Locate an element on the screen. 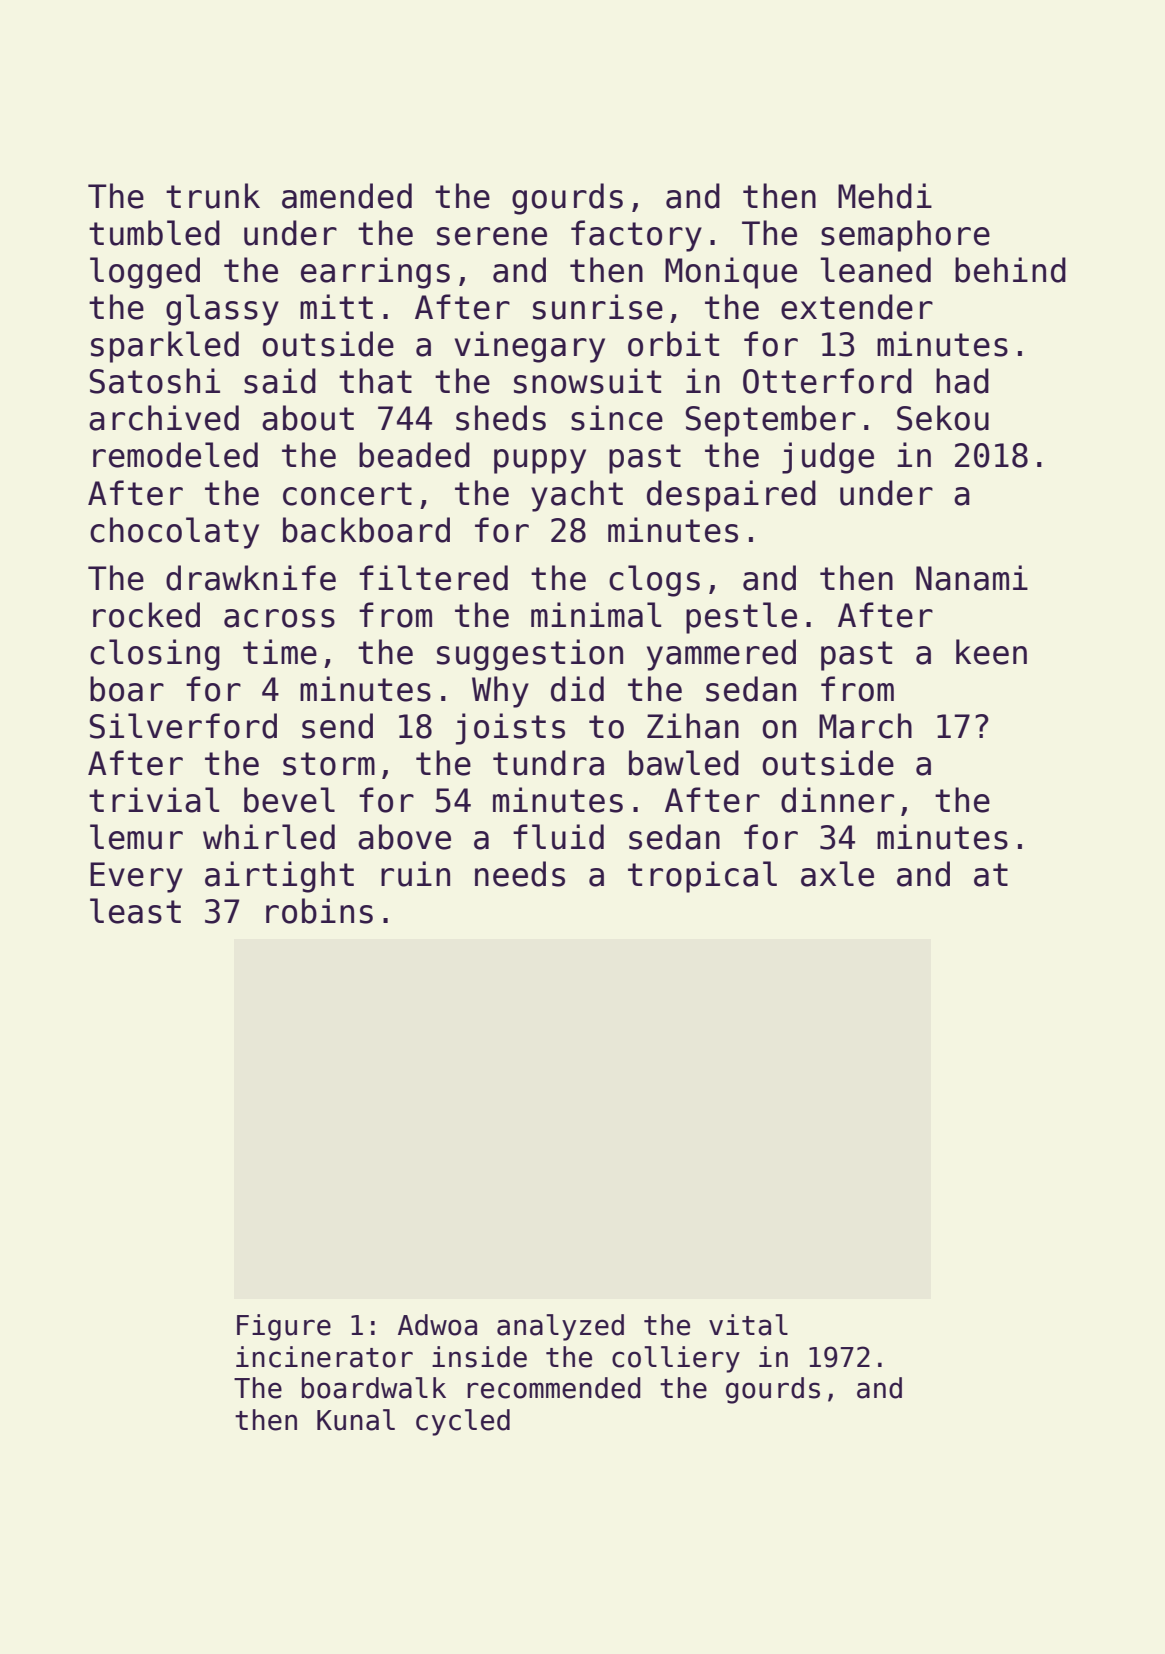 This screenshot has width=1165, height=1654. Silverford is located at coordinates (183, 726).
